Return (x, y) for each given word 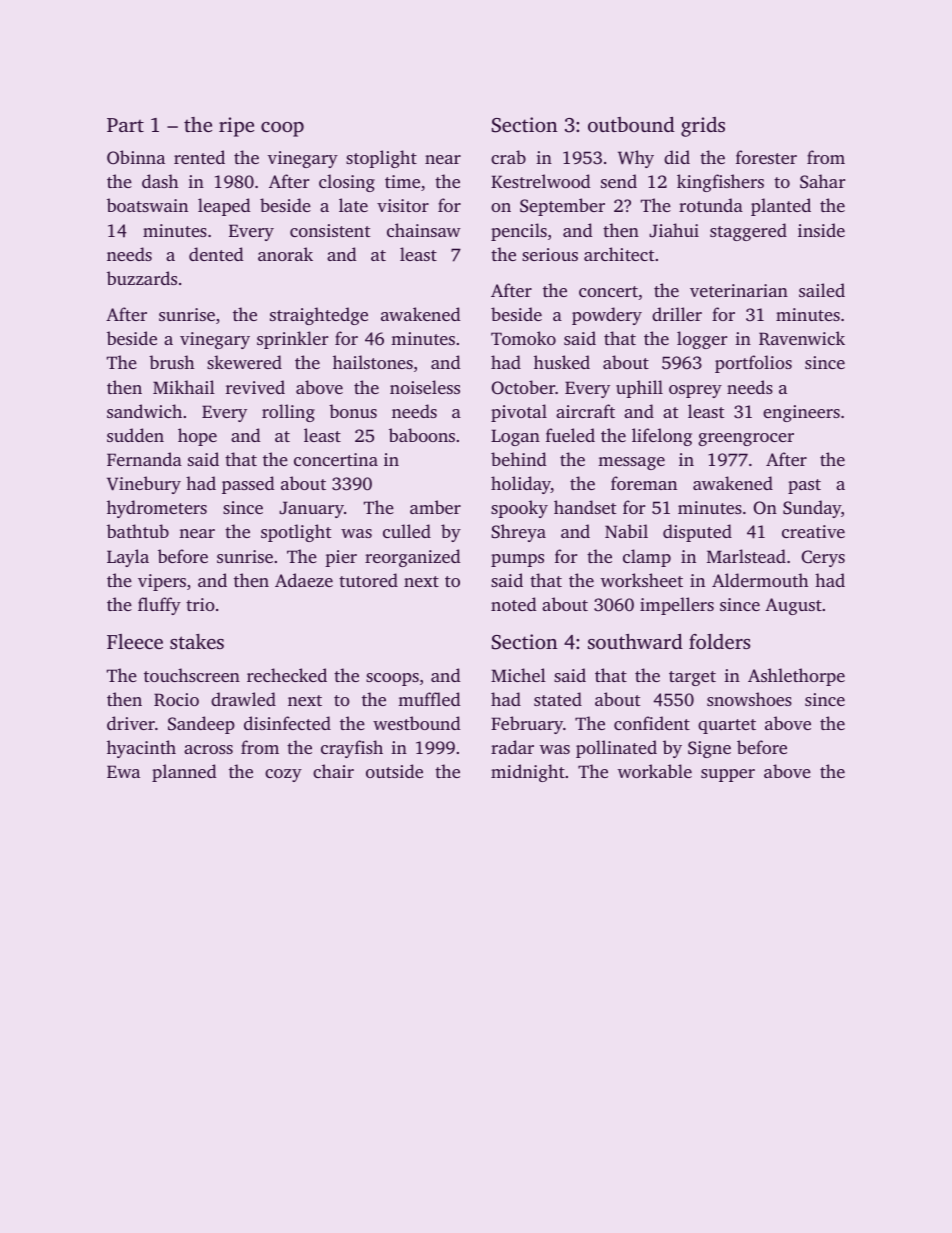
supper (728, 775)
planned (184, 773)
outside (394, 771)
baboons (422, 435)
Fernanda (144, 459)
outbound (631, 124)
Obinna (136, 157)
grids (703, 127)
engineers (801, 413)
